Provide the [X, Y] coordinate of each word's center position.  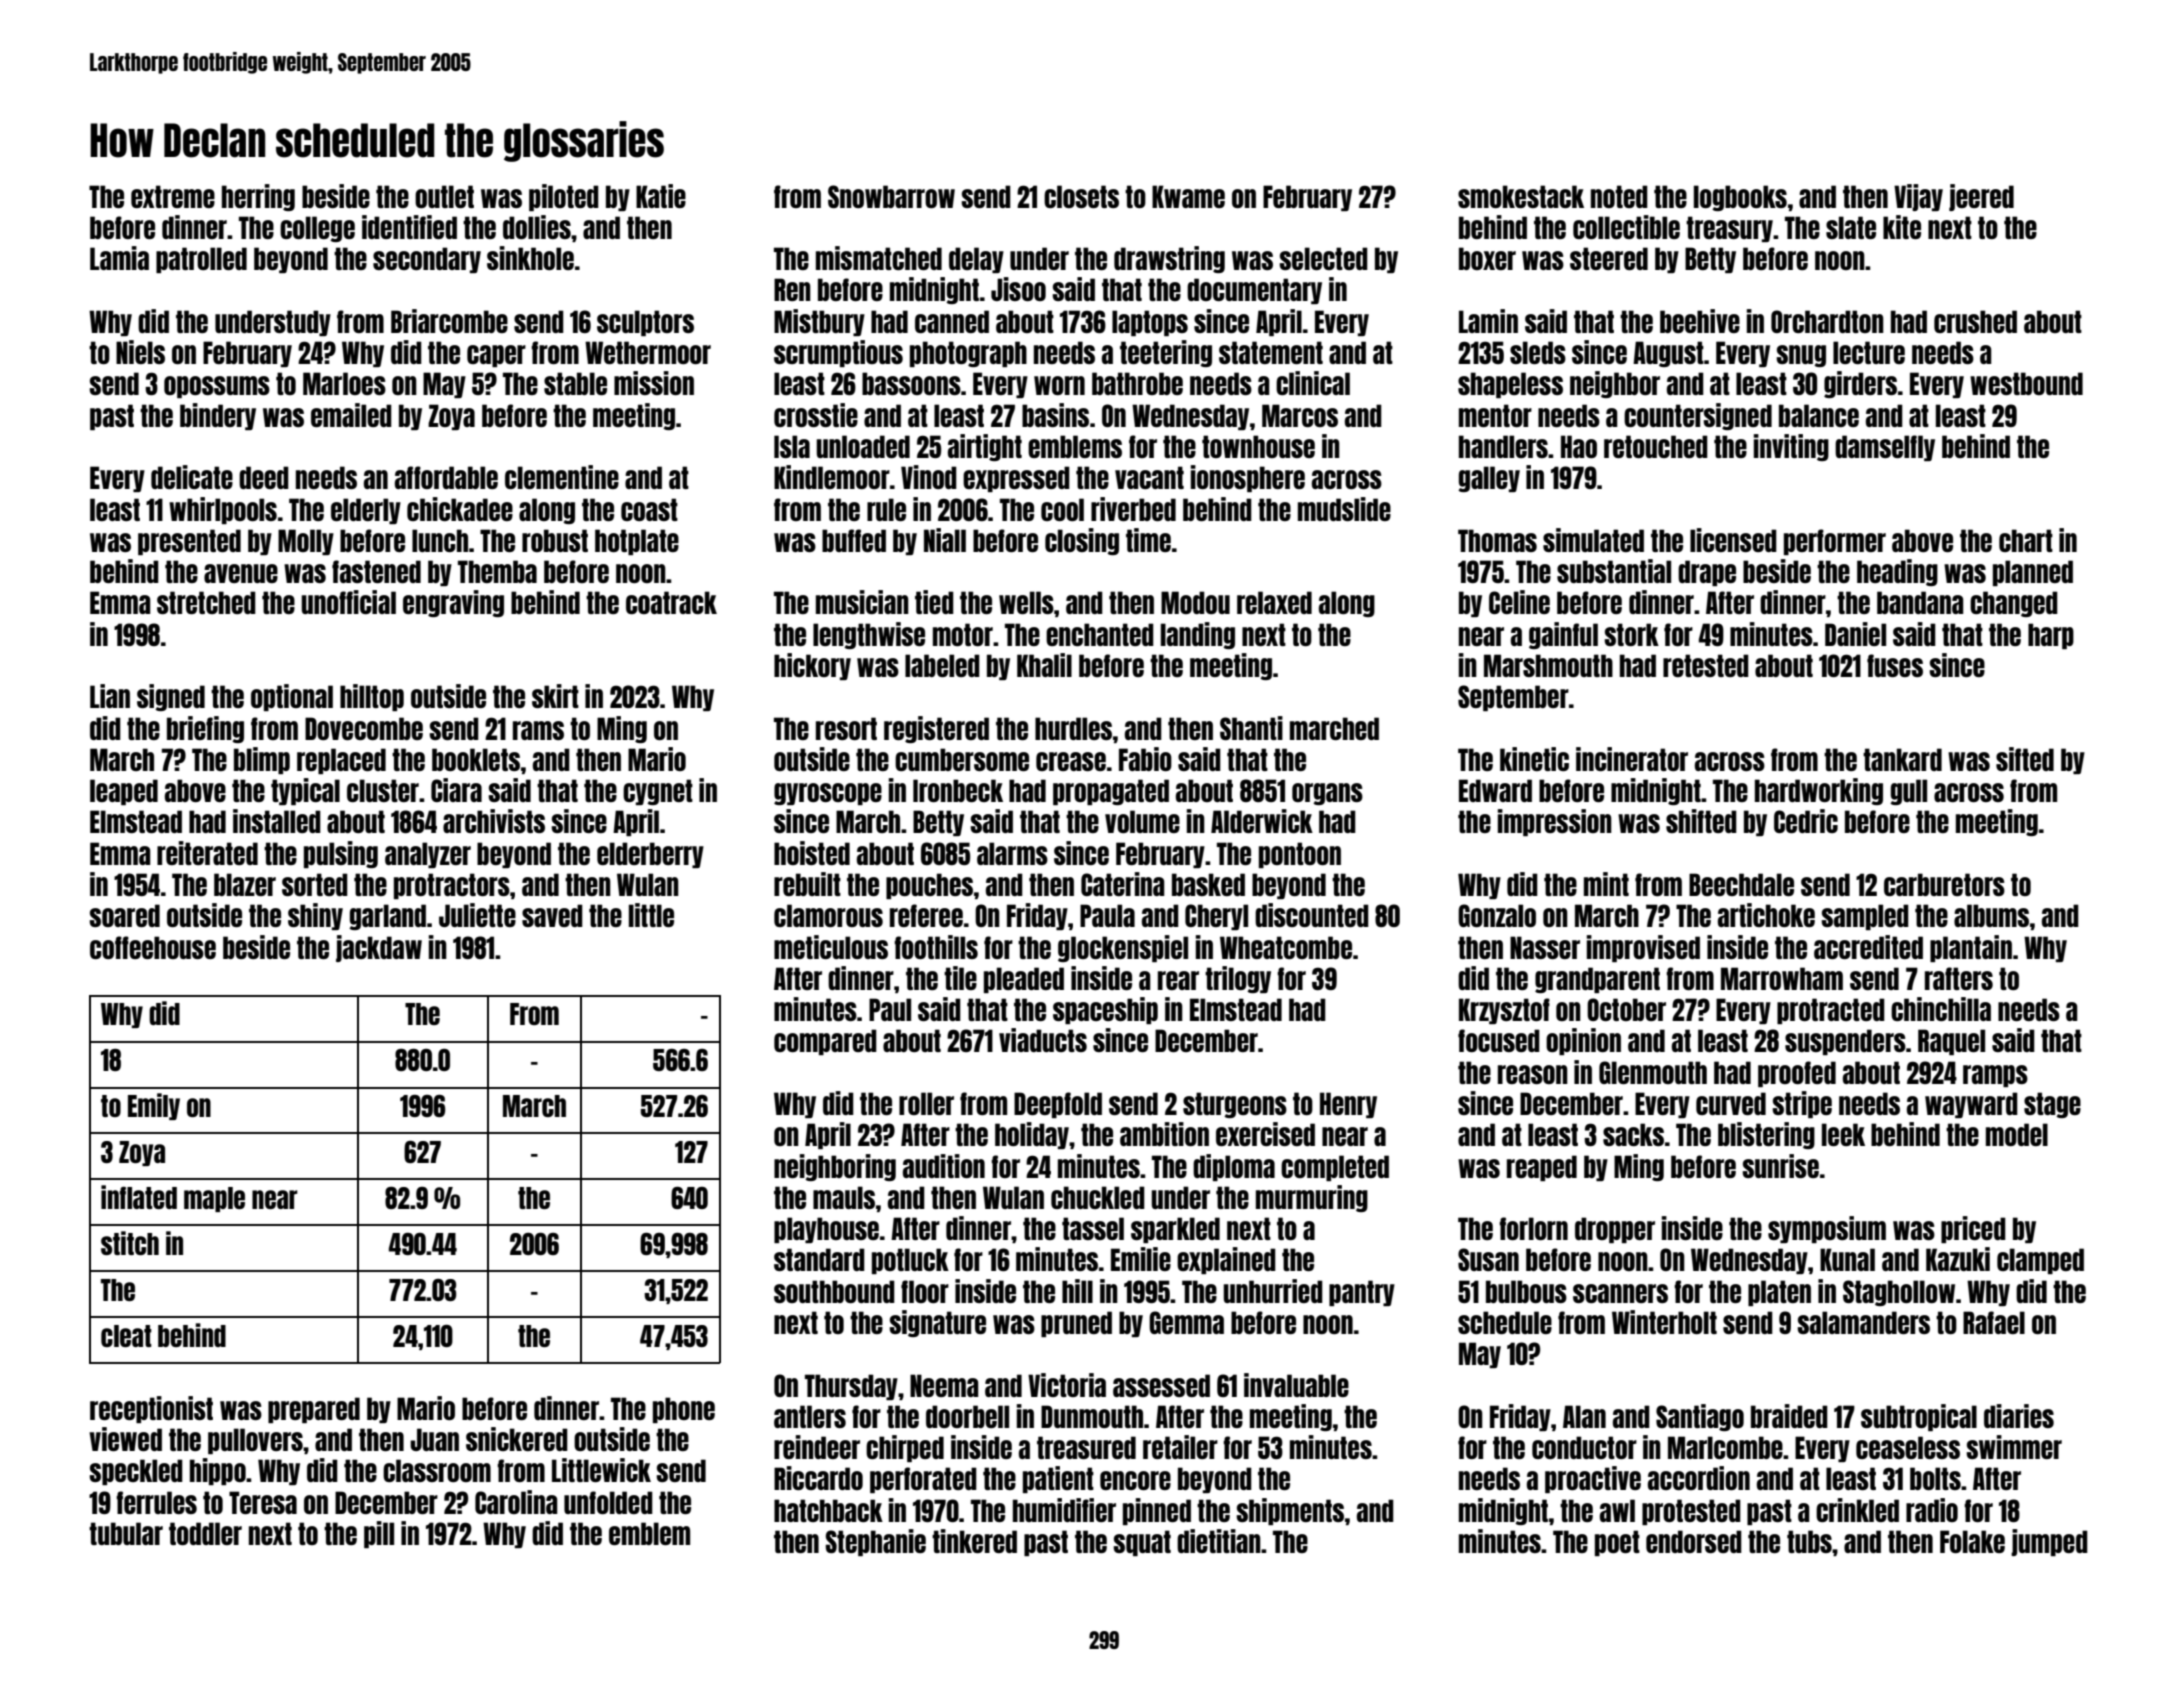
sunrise [1780, 1166]
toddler [205, 1533]
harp [2051, 636]
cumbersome [962, 759]
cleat [126, 1336]
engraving [453, 603]
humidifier [1064, 1510]
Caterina [1123, 884]
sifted [2025, 759]
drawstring [1169, 259]
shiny [315, 916]
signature [937, 1323]
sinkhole [530, 258]
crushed [1975, 321]
